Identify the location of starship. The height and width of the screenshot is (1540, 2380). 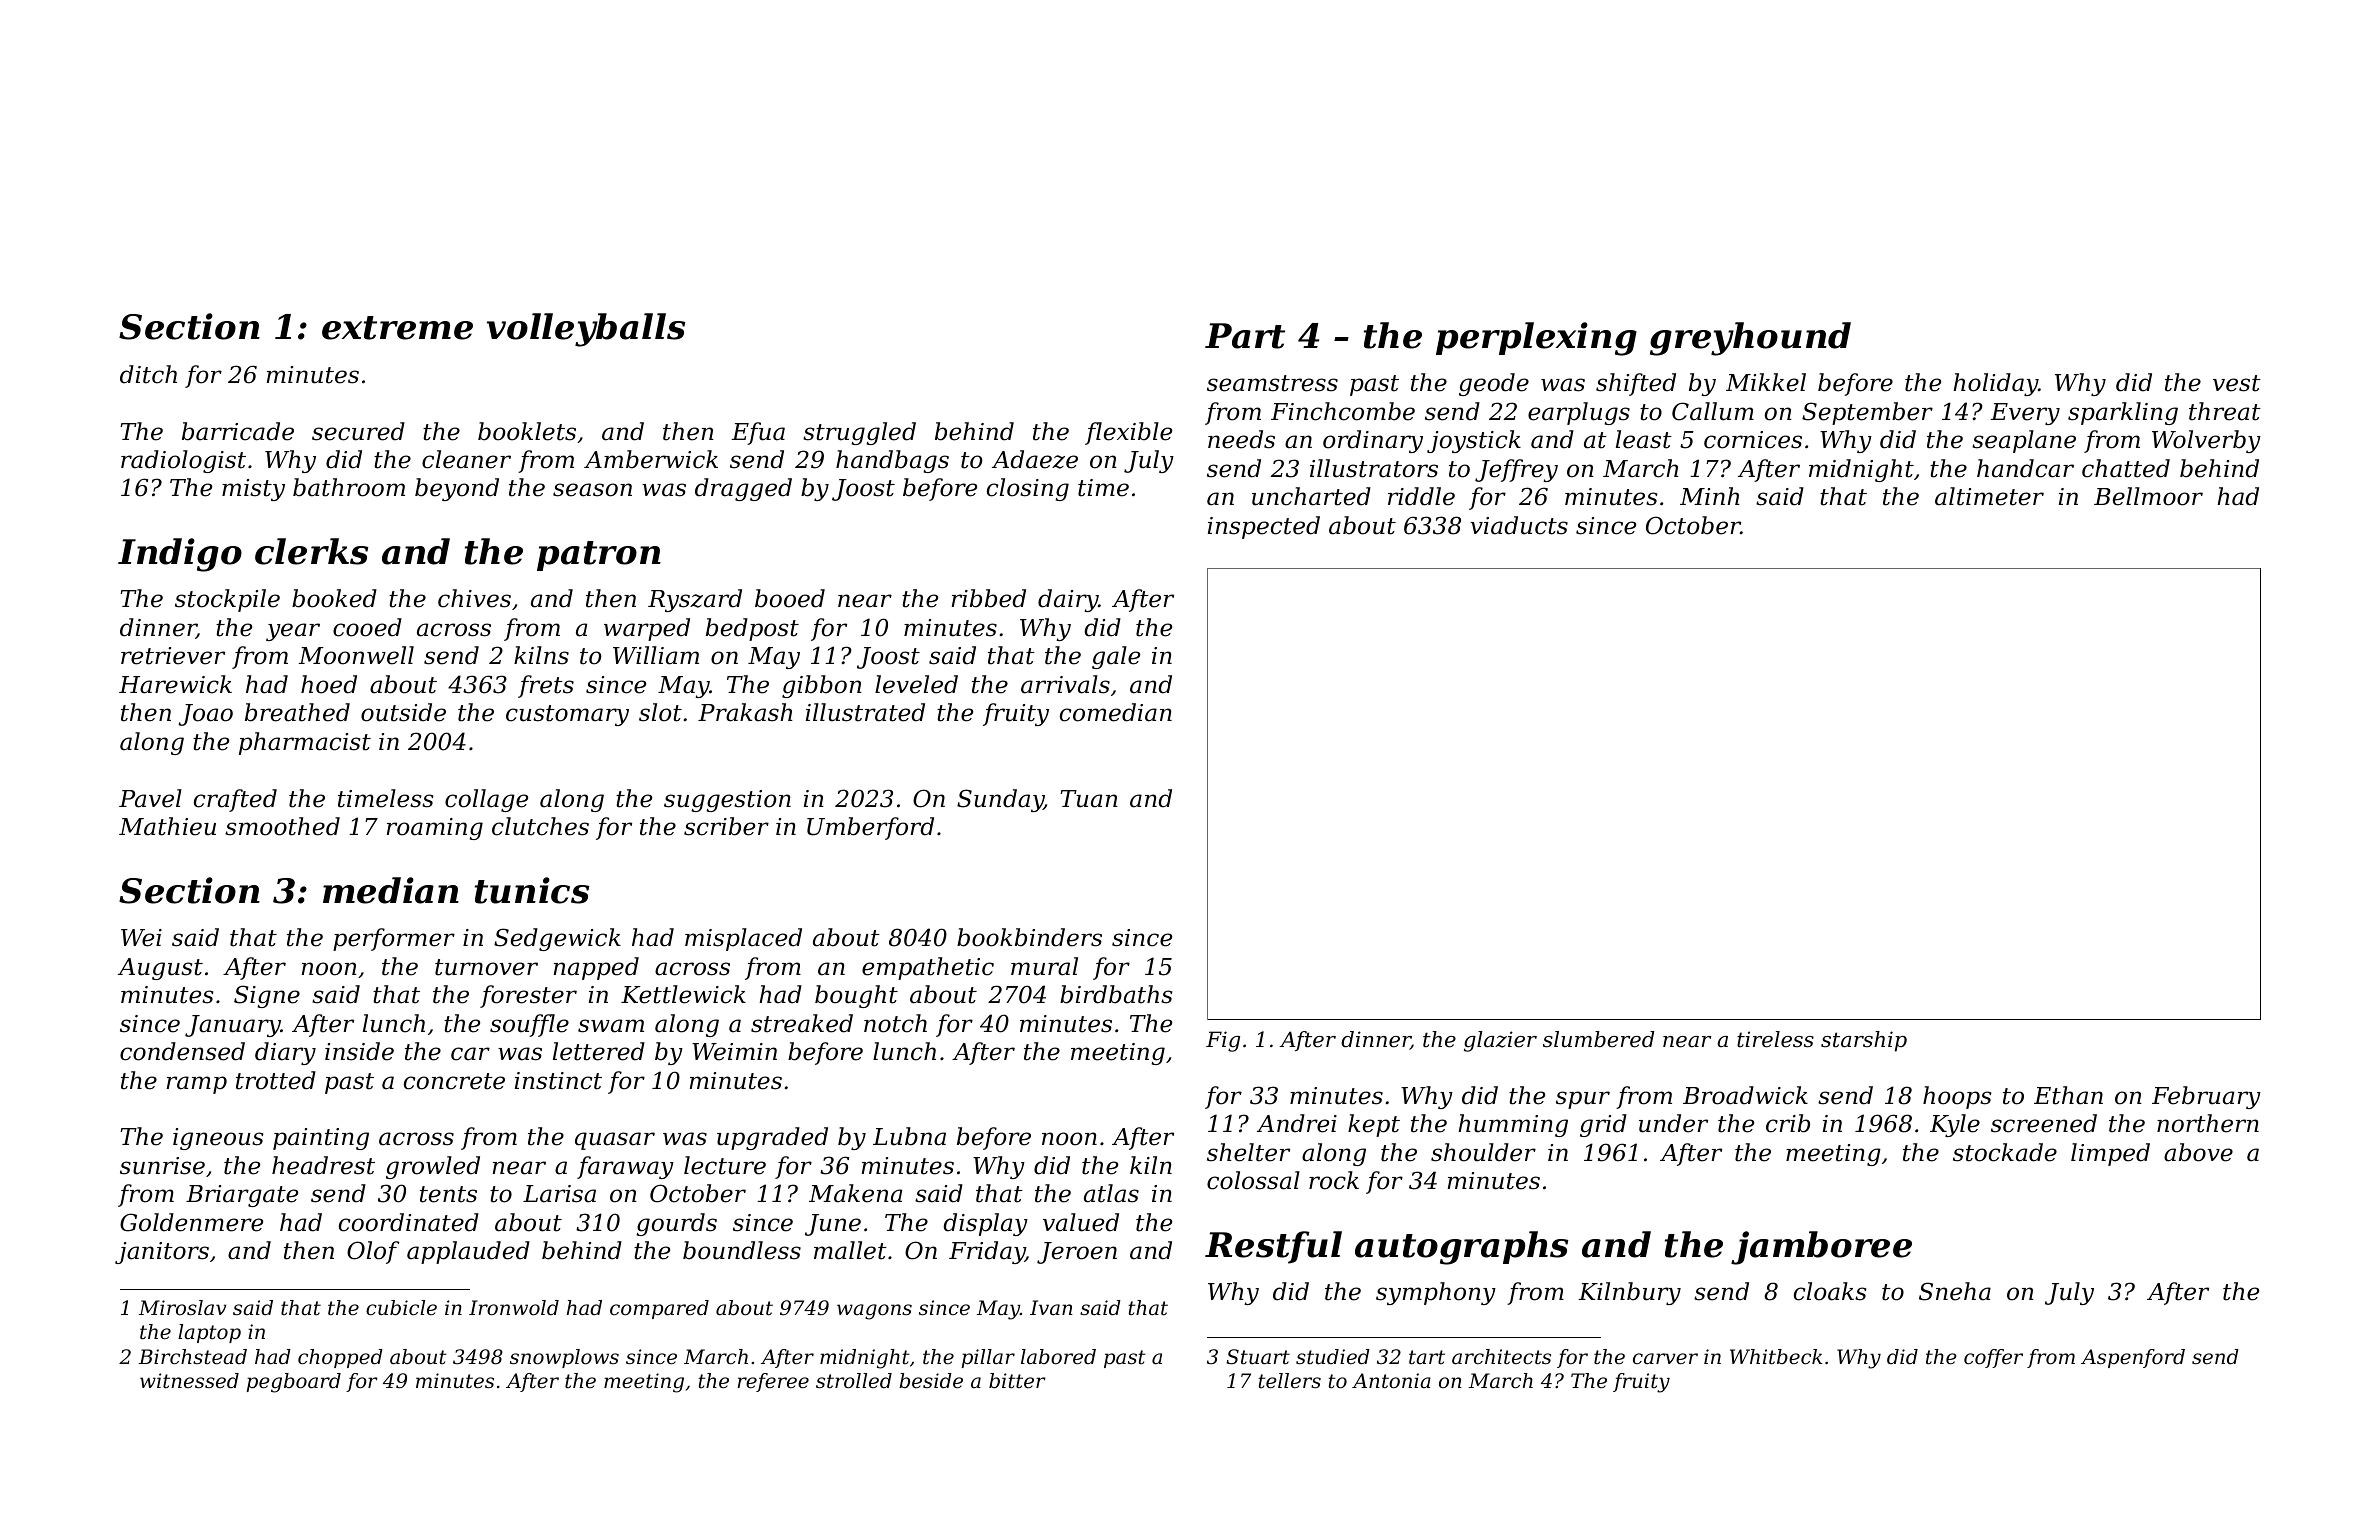
(1864, 1041).
